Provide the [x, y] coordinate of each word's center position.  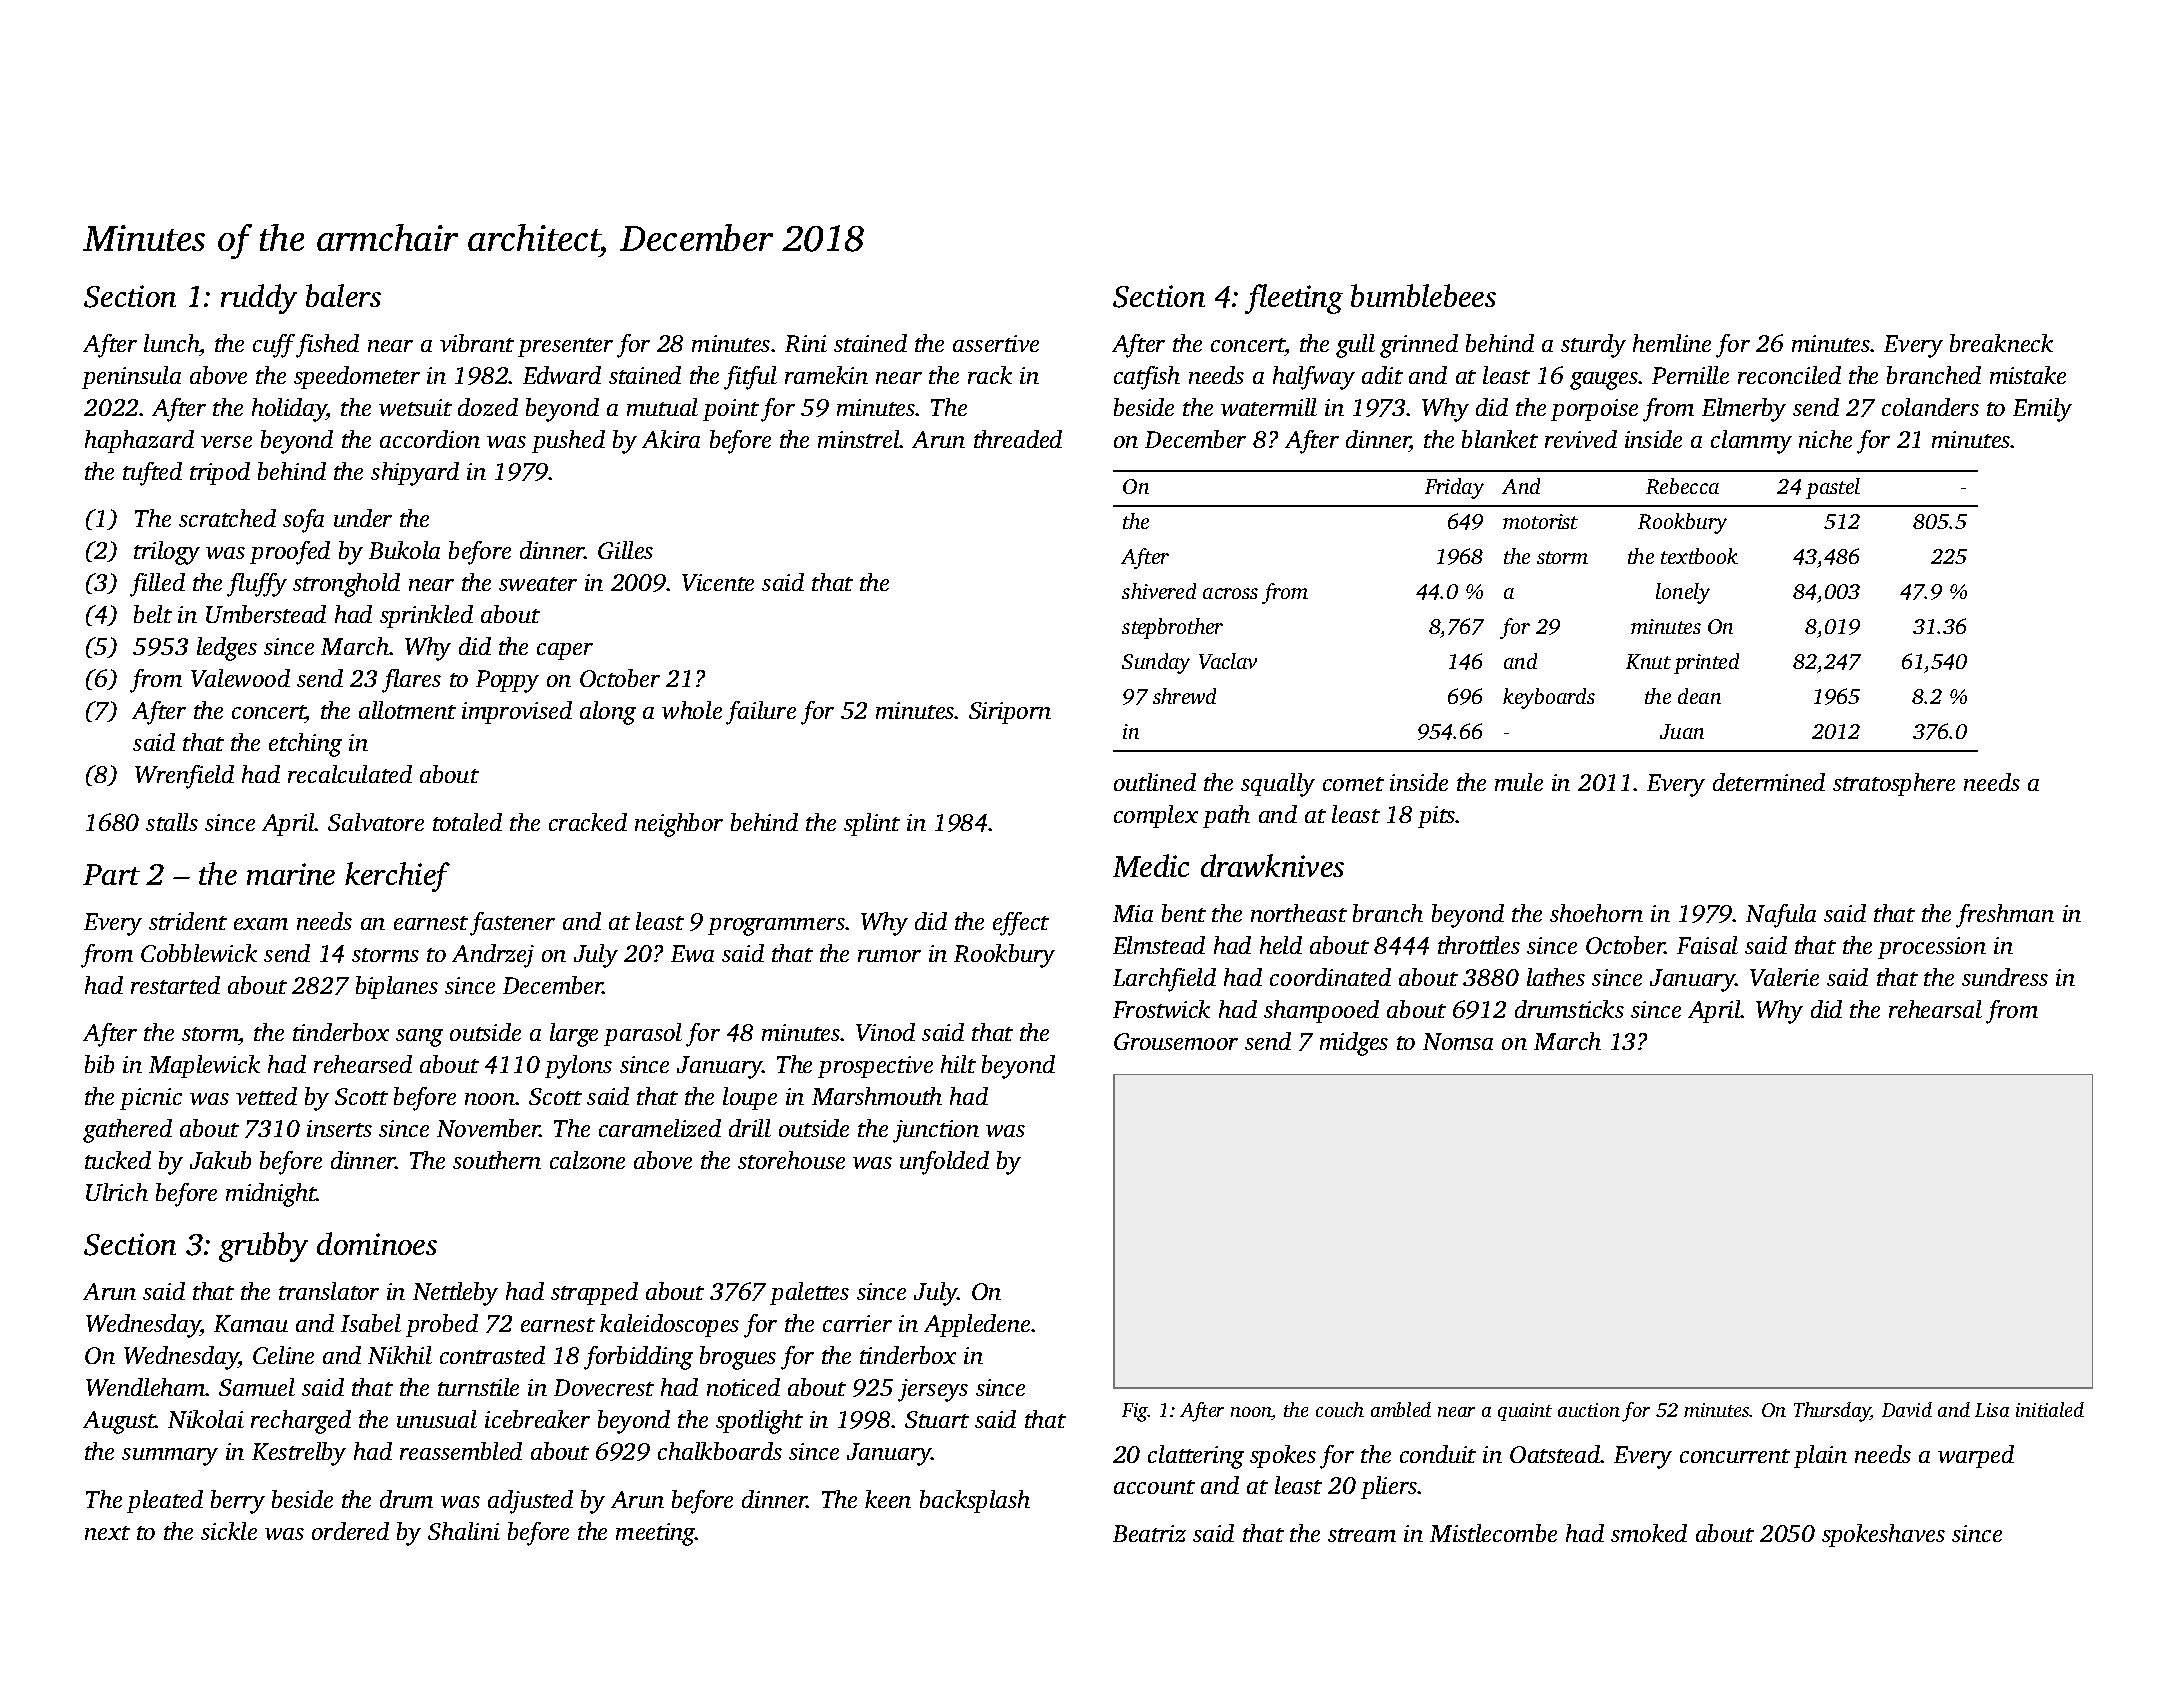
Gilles [625, 550]
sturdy [1593, 346]
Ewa [692, 953]
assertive [996, 343]
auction [1589, 1410]
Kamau [251, 1323]
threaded [1018, 439]
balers [343, 295]
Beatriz [1149, 1533]
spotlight [759, 1422]
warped [1976, 1456]
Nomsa [1458, 1041]
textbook [1699, 556]
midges [1354, 1044]
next [107, 1533]
